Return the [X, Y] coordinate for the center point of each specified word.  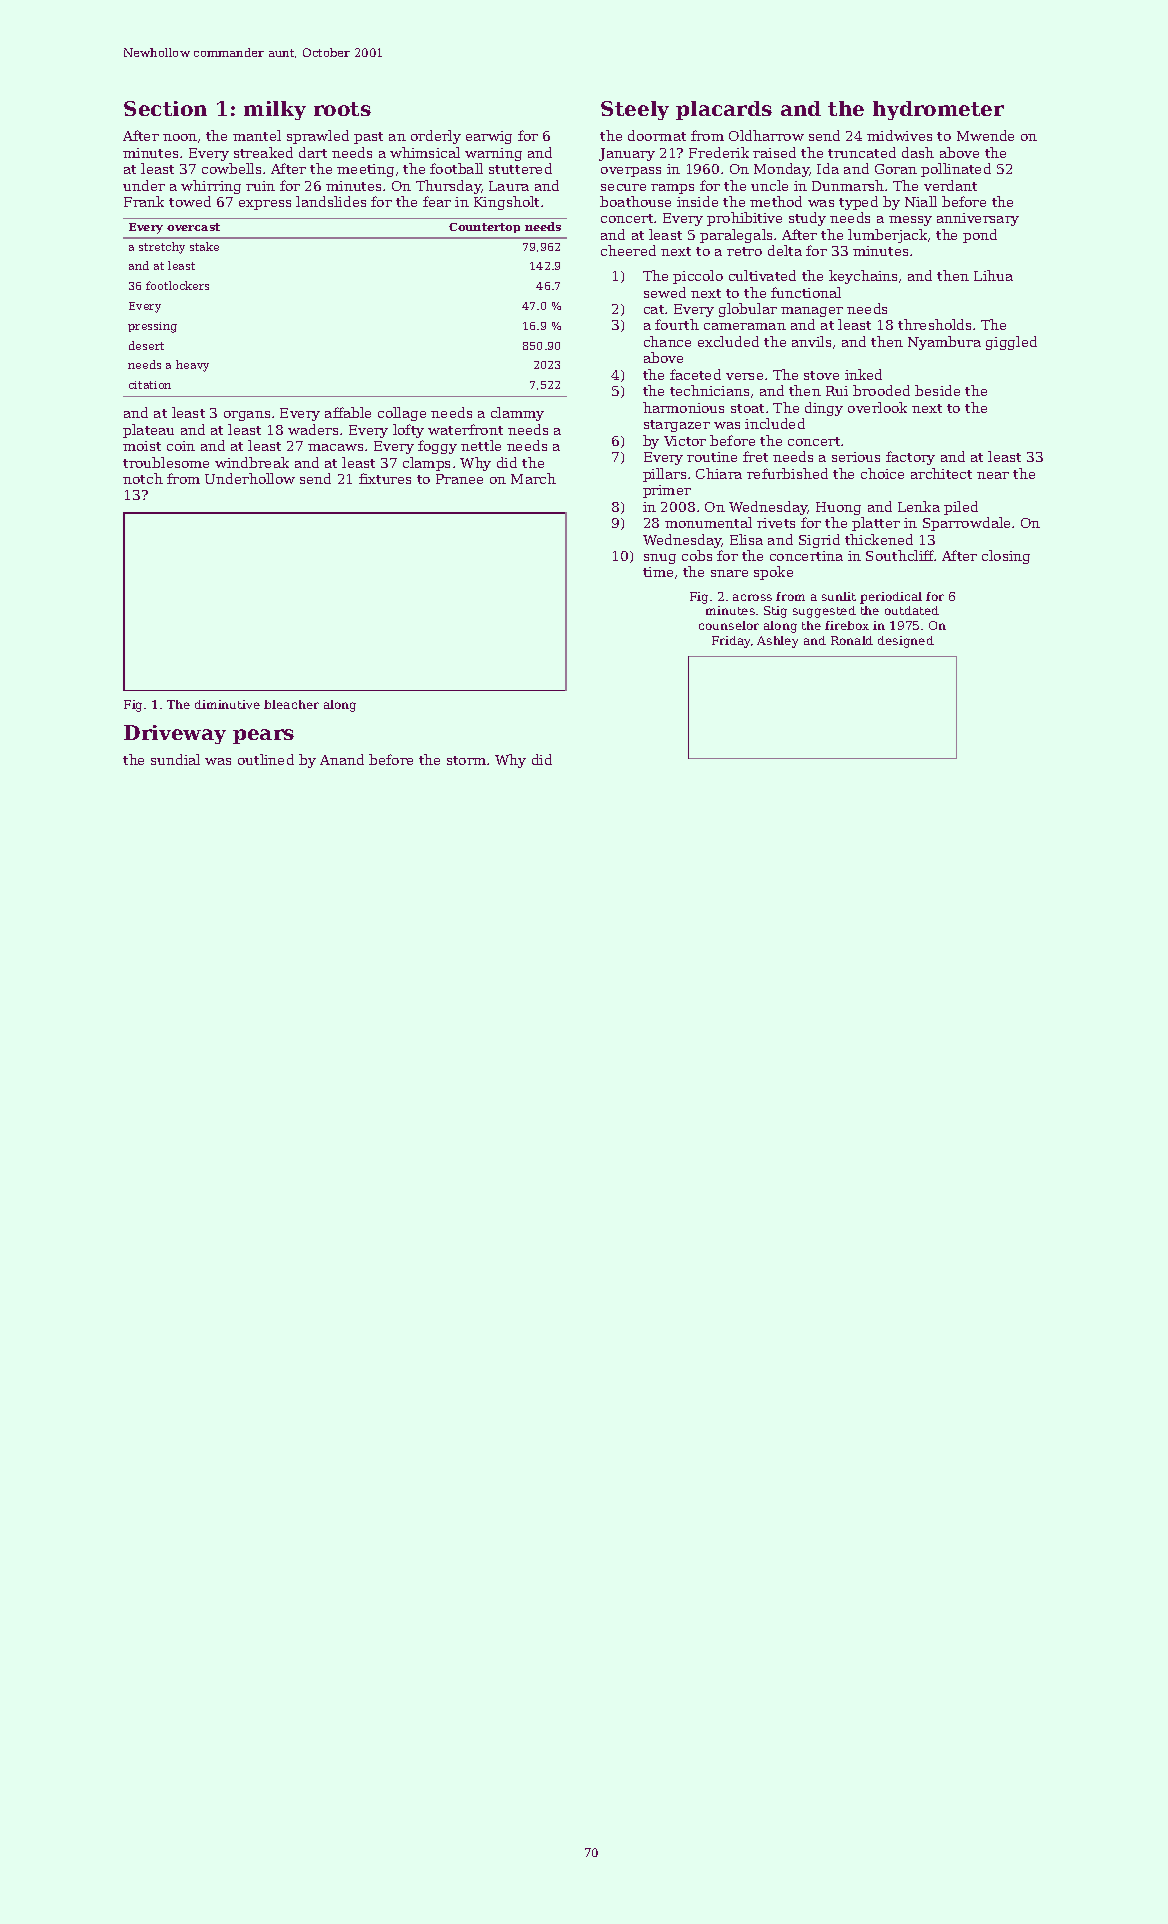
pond [980, 236]
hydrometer [938, 110]
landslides [331, 201]
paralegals [736, 236]
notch [143, 478]
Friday [731, 642]
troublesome [166, 462]
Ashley [777, 642]
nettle [481, 445]
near [993, 475]
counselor [729, 625]
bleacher [291, 704]
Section [165, 108]
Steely [635, 110]
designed [906, 642]
